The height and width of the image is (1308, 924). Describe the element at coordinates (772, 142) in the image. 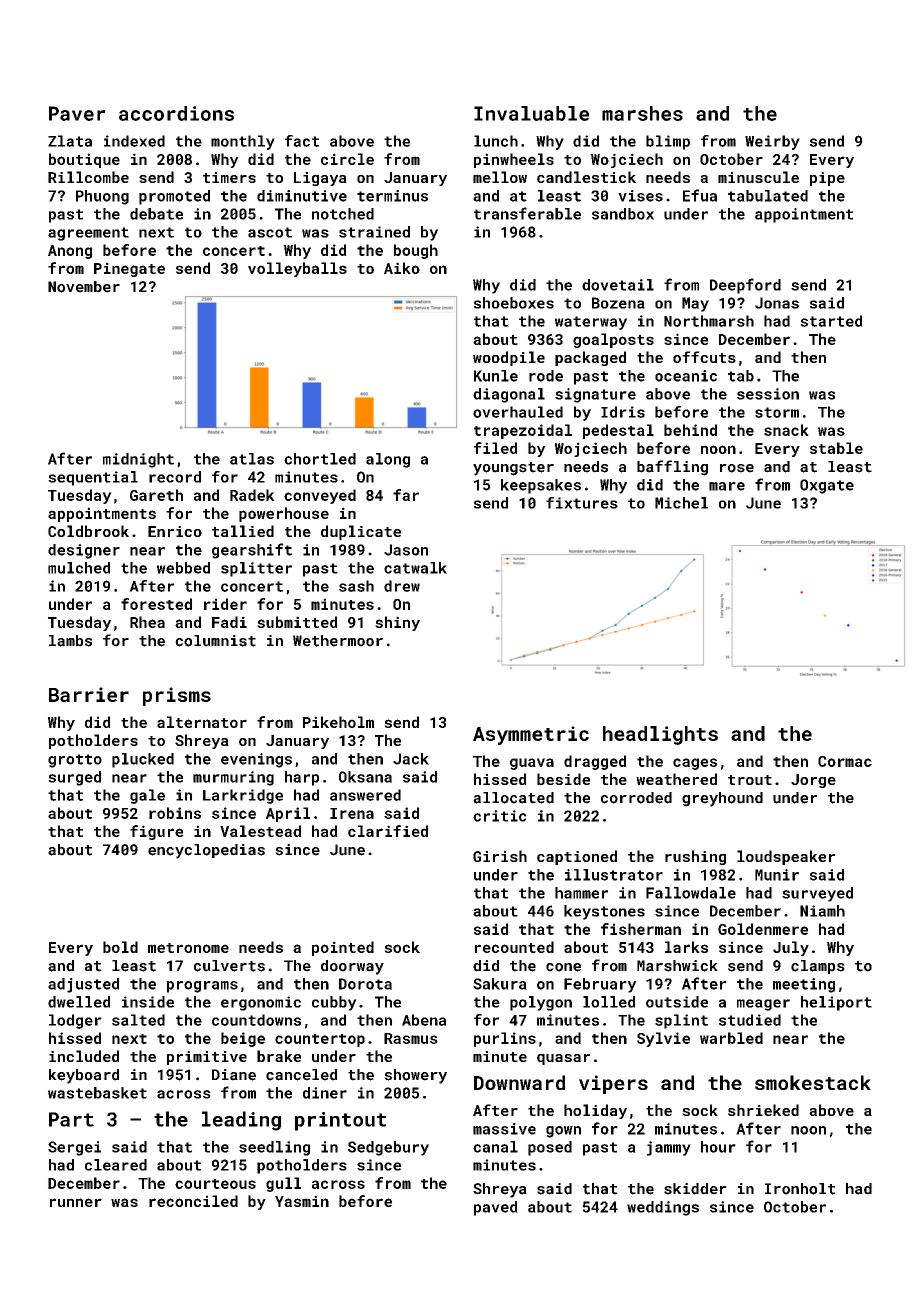

I see `Weirby` at that location.
